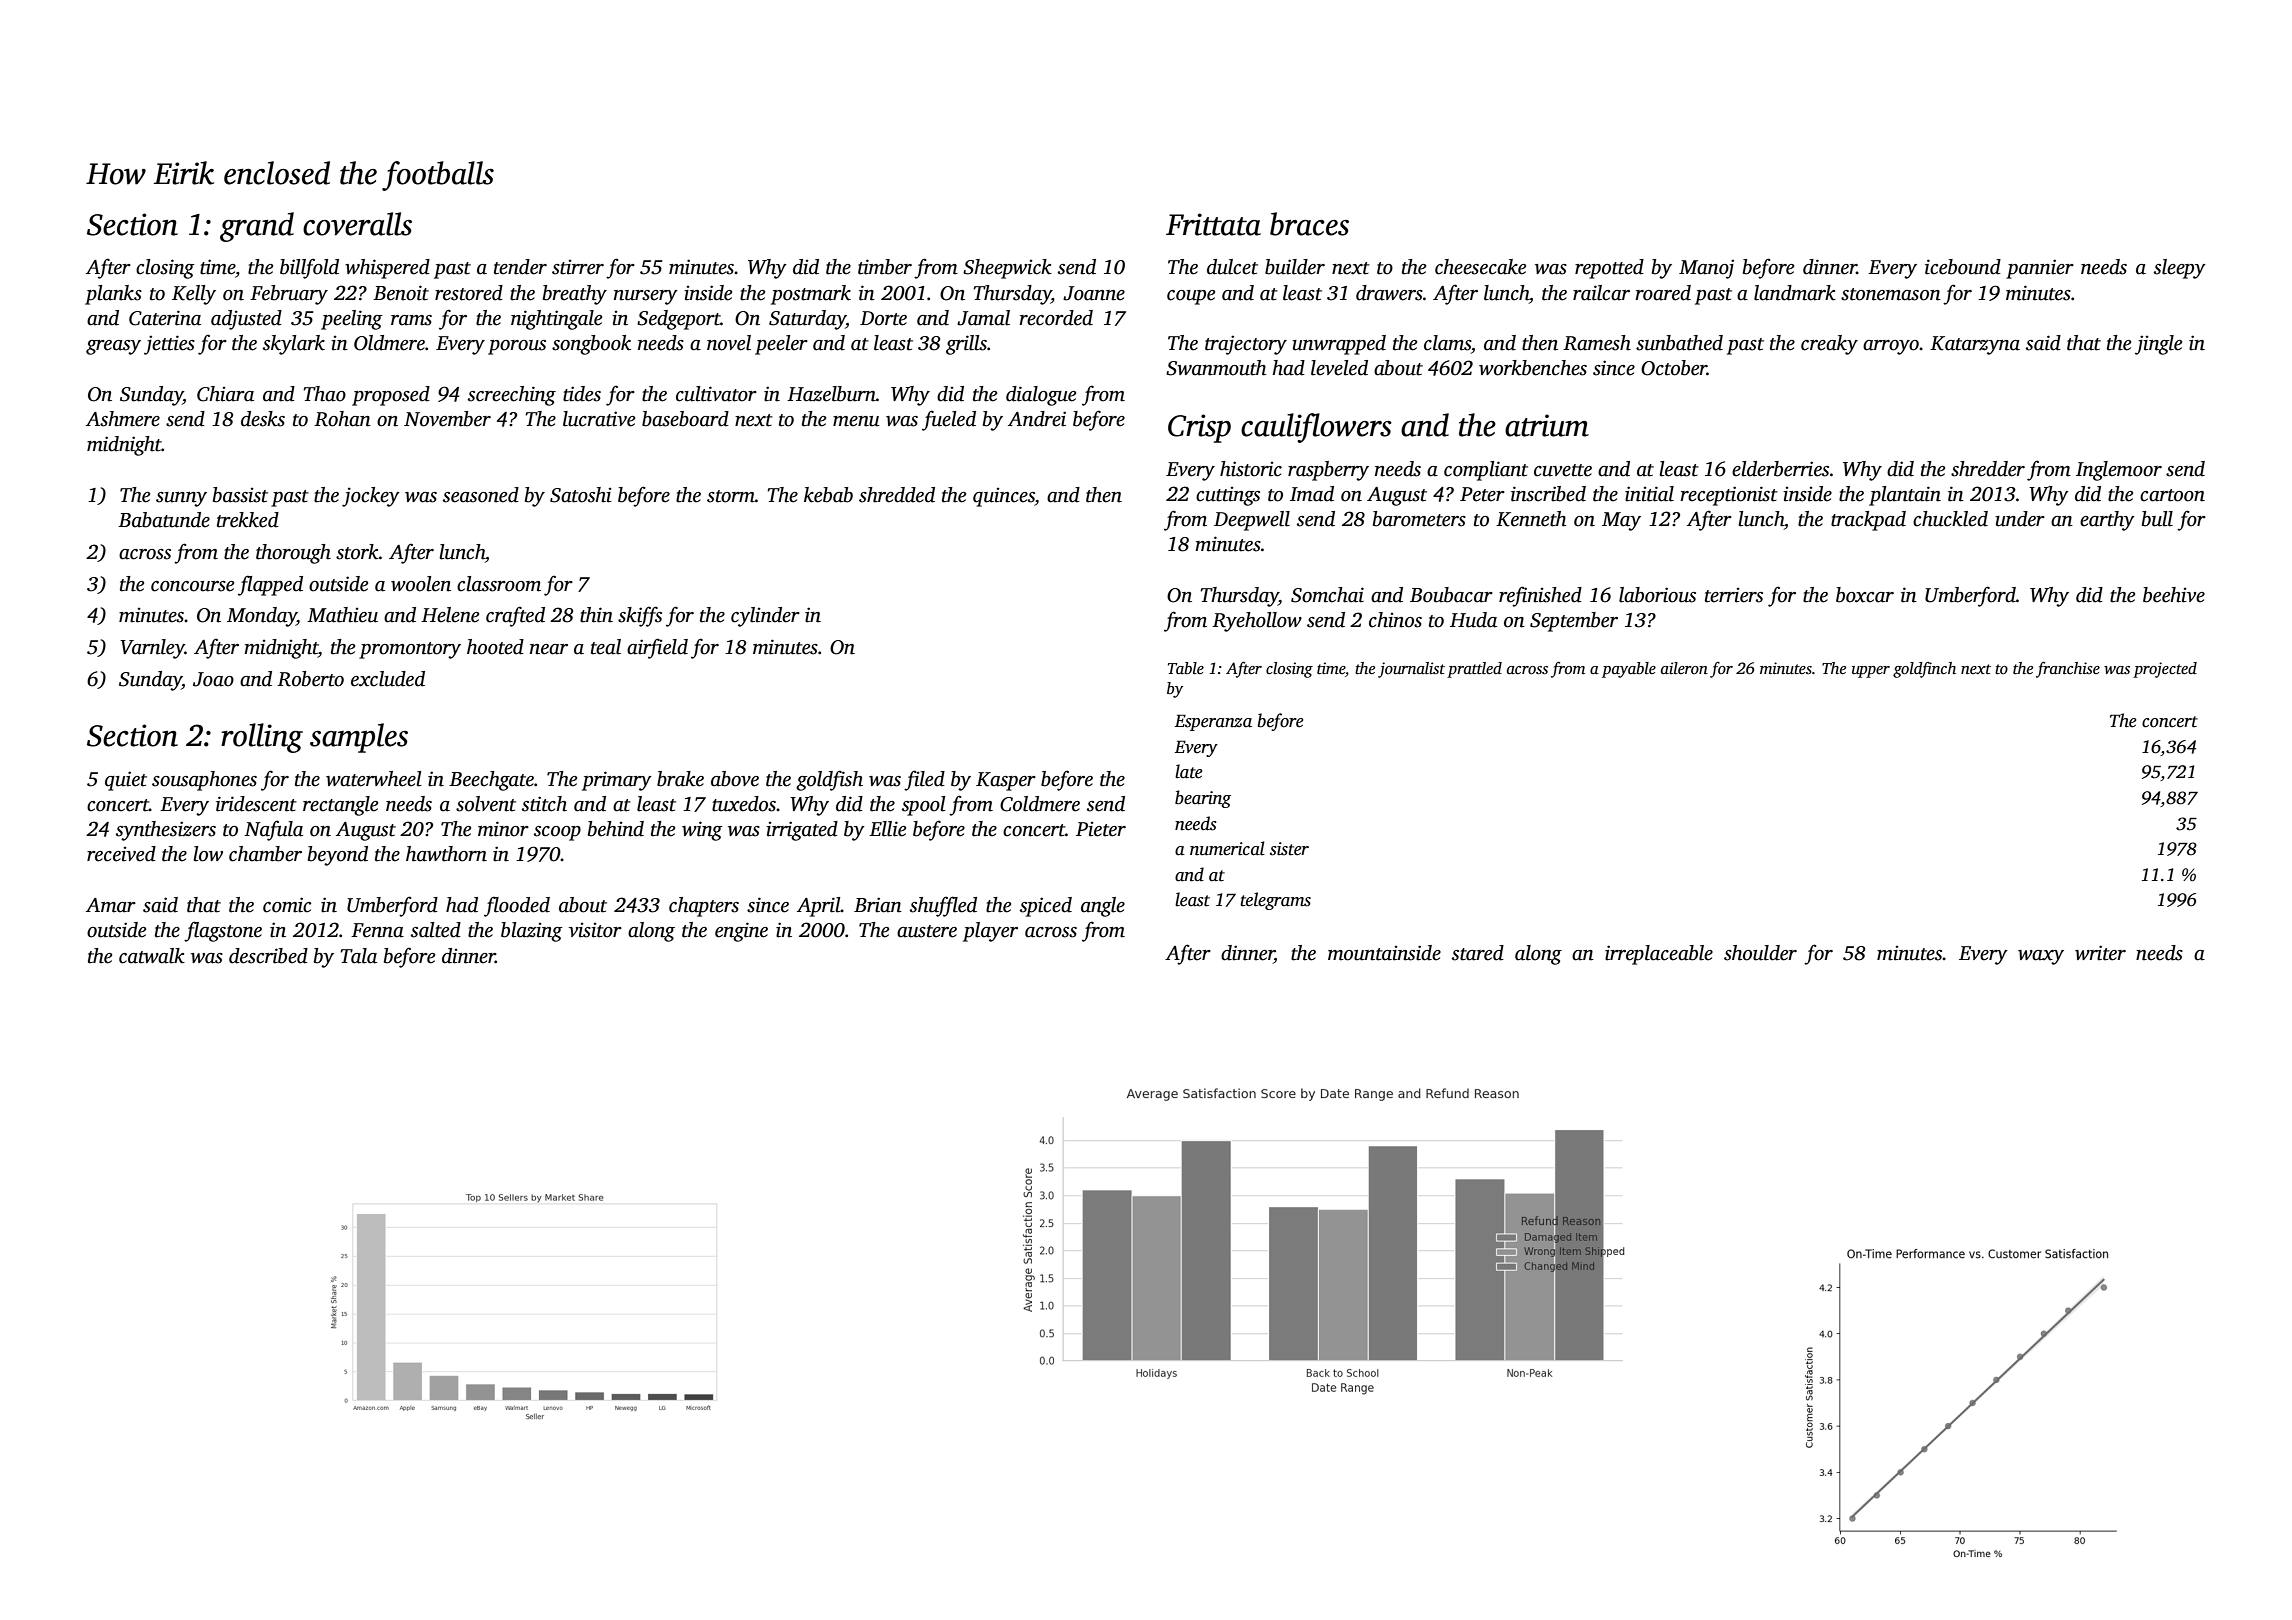 This document has width=2292, height=1620. I want to click on grand, so click(257, 227).
